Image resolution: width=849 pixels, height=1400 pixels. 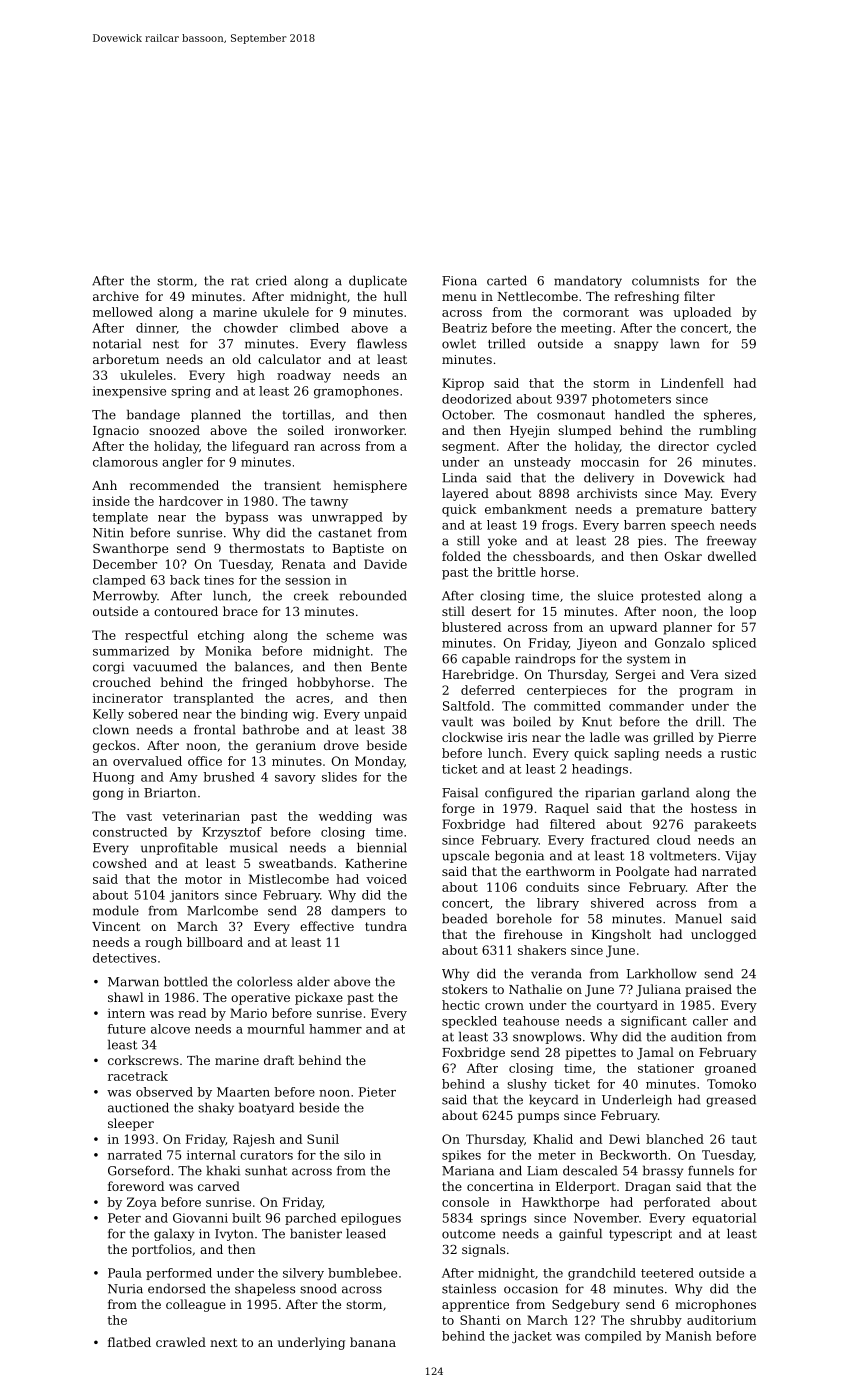 I want to click on jacket, so click(x=532, y=1337).
